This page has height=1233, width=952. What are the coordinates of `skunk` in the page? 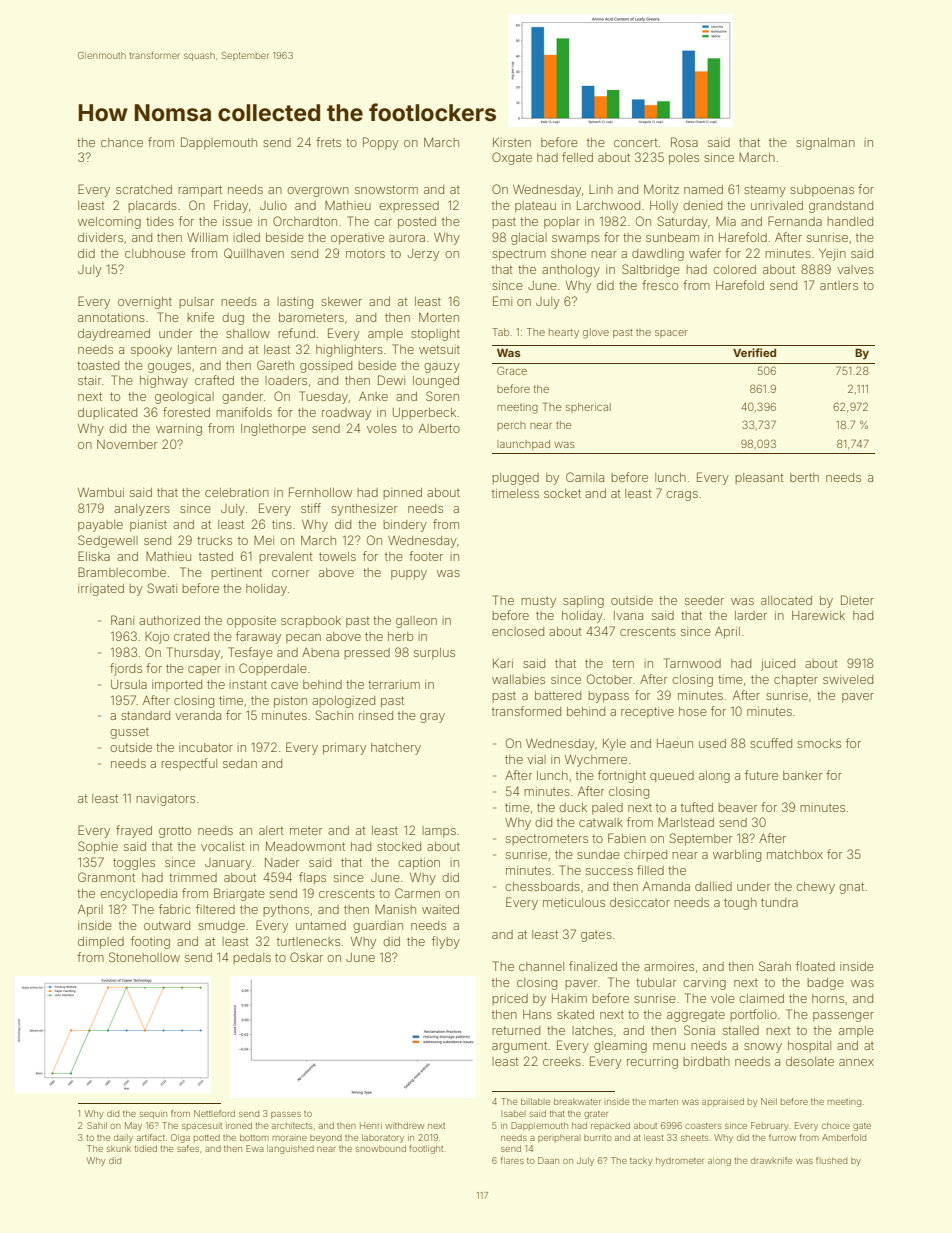 It's located at (119, 1148).
